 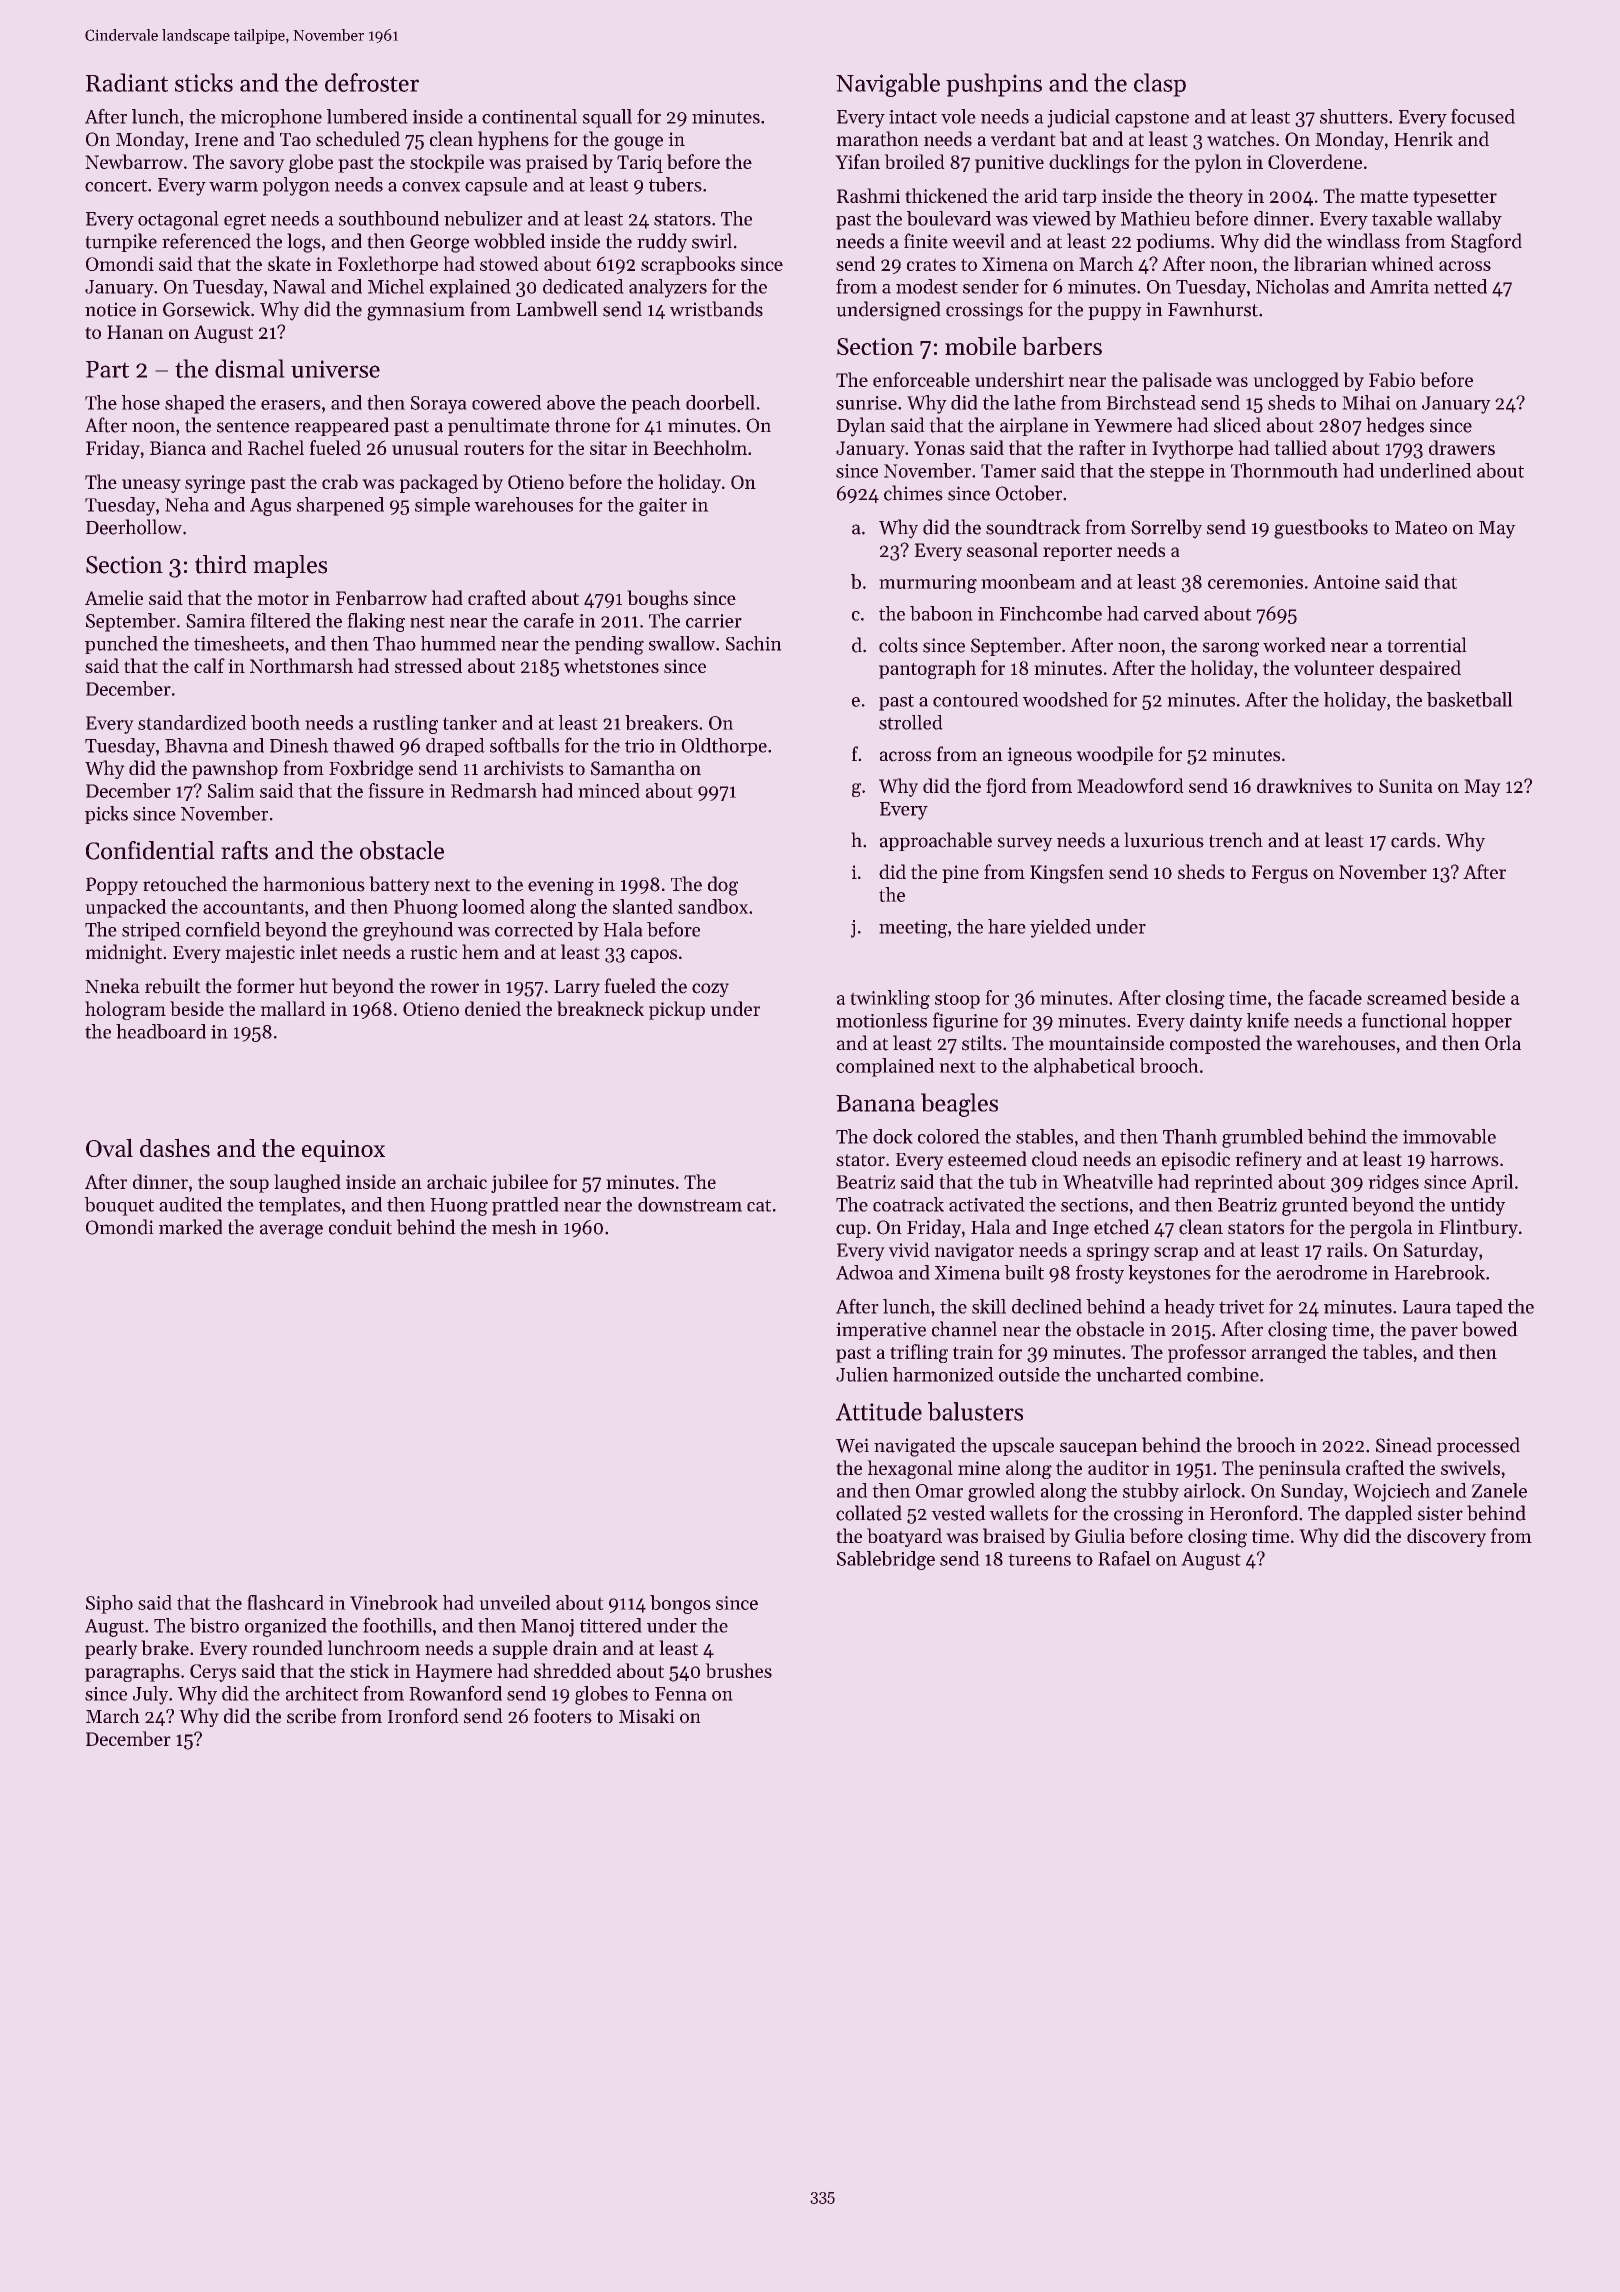 I want to click on Rafael, so click(x=1124, y=1558).
